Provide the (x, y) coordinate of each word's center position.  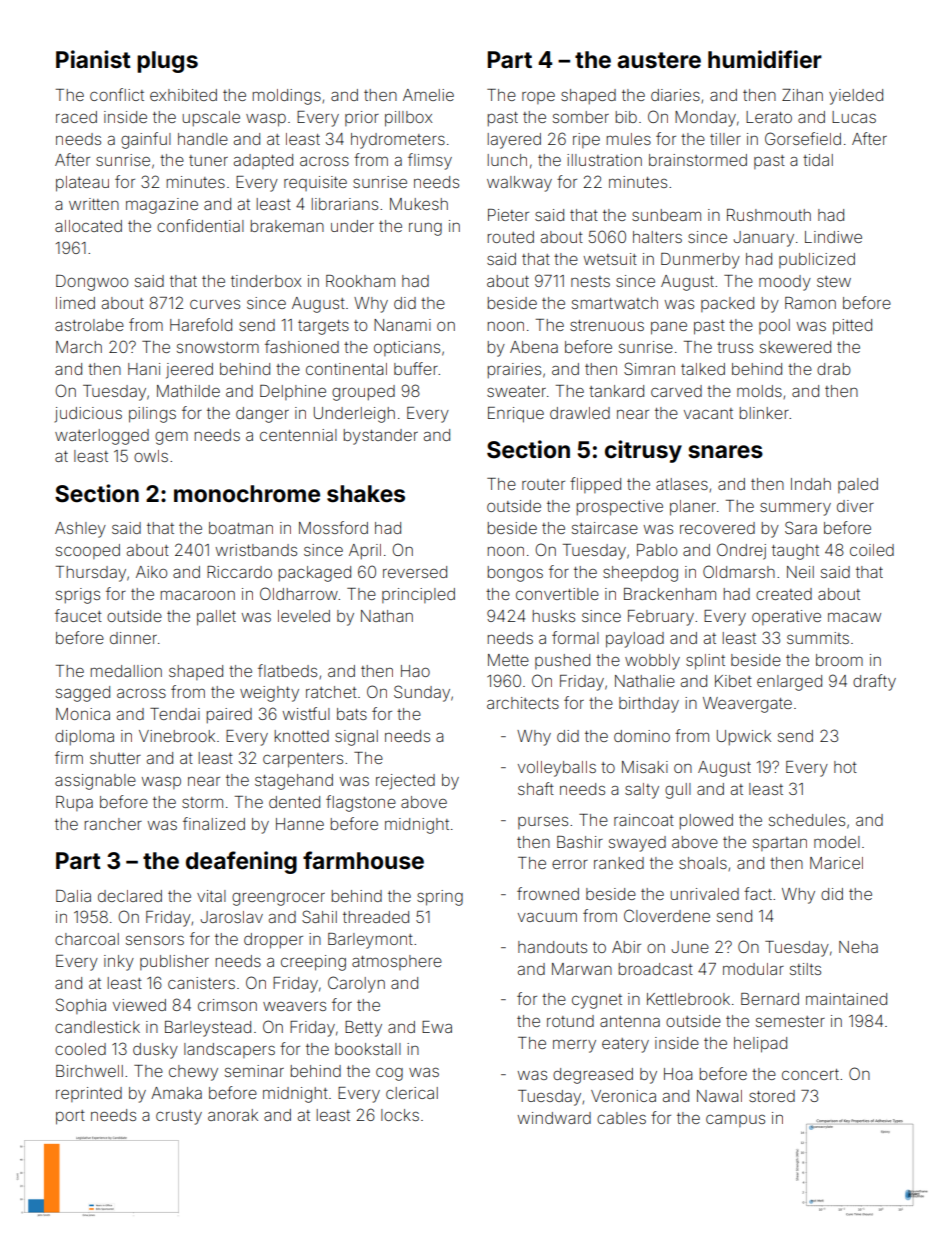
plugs (167, 62)
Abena (534, 347)
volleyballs (557, 769)
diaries (675, 95)
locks (400, 1115)
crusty (179, 1117)
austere (659, 60)
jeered (189, 371)
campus (735, 1120)
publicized (817, 260)
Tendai (175, 714)
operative (786, 617)
